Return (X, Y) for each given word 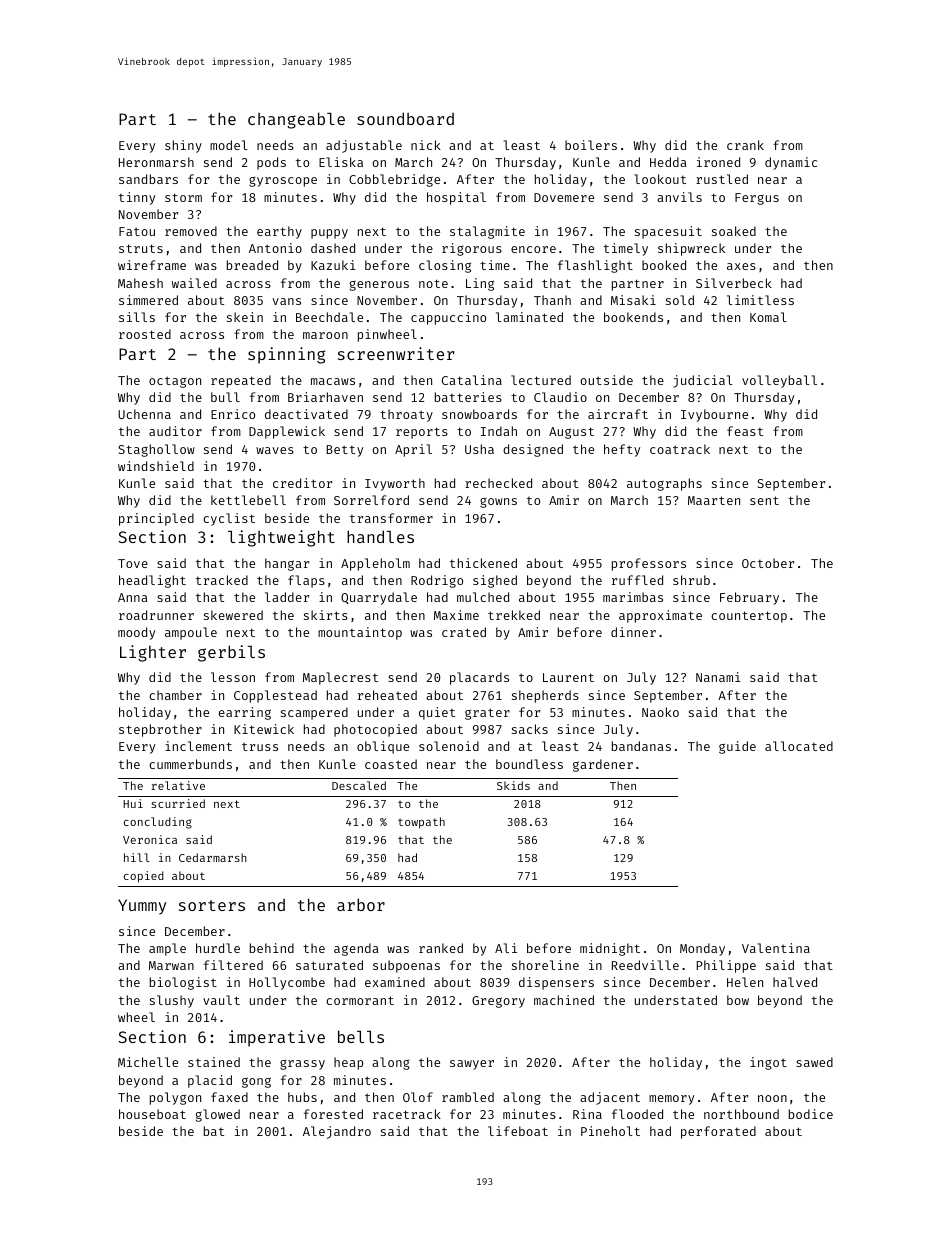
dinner (633, 632)
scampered (314, 713)
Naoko (660, 712)
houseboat (152, 1114)
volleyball (779, 381)
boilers (591, 145)
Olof (418, 1097)
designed (533, 450)
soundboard (405, 118)
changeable (296, 120)
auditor (175, 431)
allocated (799, 746)
